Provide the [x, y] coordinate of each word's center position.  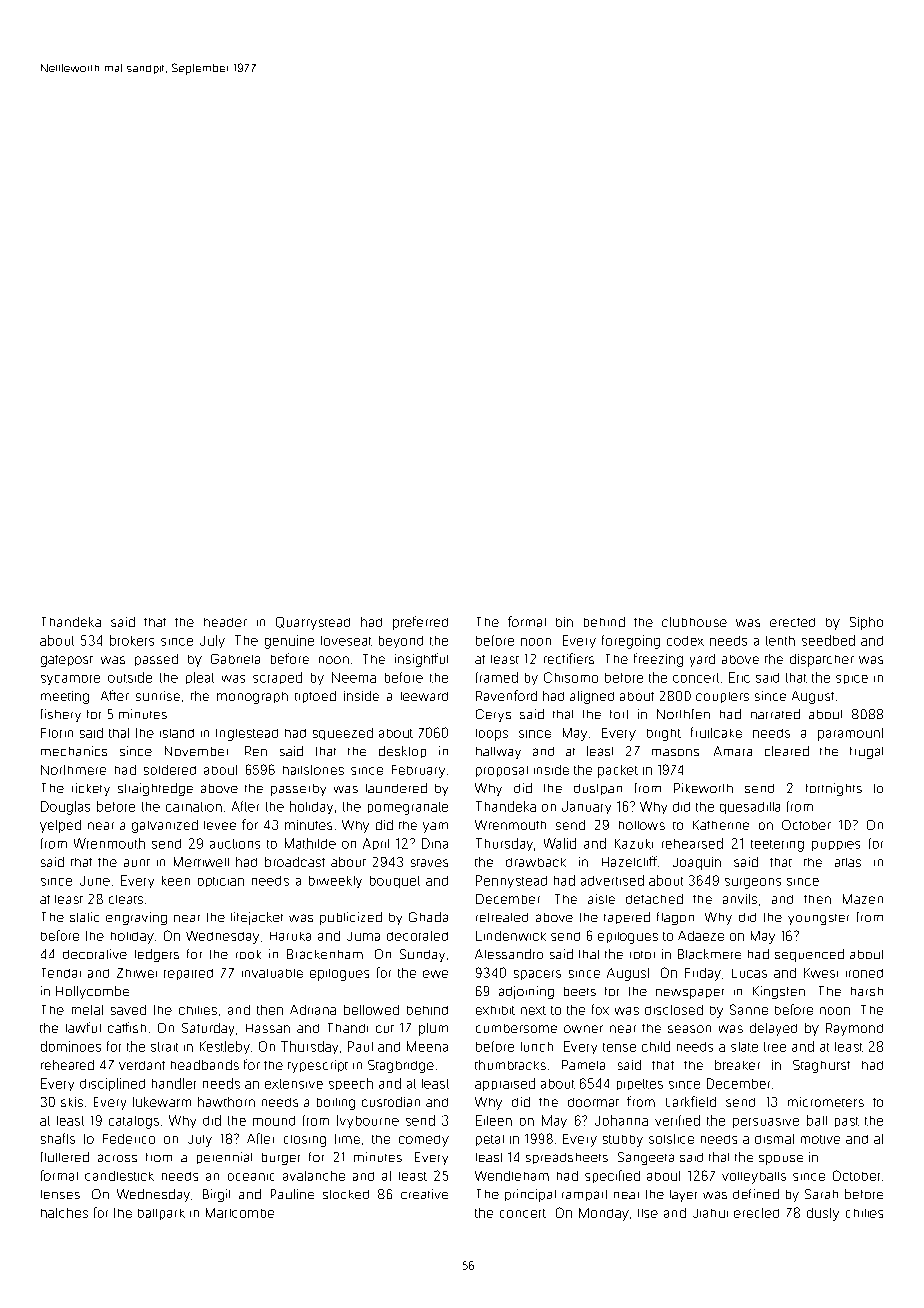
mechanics [74, 751]
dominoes [71, 1046]
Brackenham [325, 954]
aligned [592, 697]
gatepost [67, 661]
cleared [787, 751]
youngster [818, 919]
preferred [420, 623]
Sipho [866, 623]
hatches [64, 1213]
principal [530, 1195]
